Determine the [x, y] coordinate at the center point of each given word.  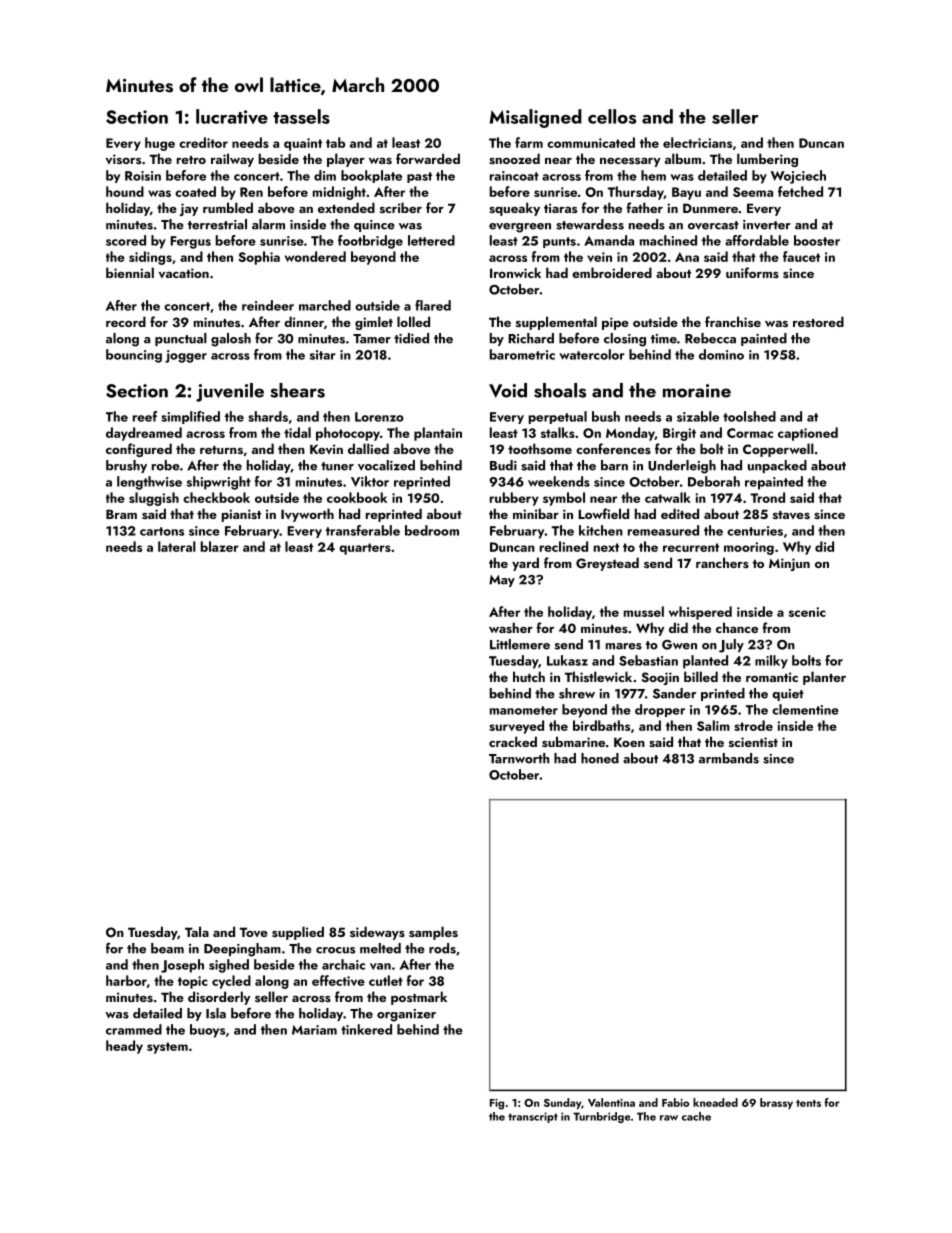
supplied [298, 933]
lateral [177, 546]
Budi [503, 465]
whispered [700, 613]
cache [696, 1116]
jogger [186, 356]
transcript [533, 1117]
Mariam [314, 1030]
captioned [808, 434]
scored [126, 240]
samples [433, 933]
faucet [801, 256]
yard [525, 564]
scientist [753, 742]
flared [433, 305]
